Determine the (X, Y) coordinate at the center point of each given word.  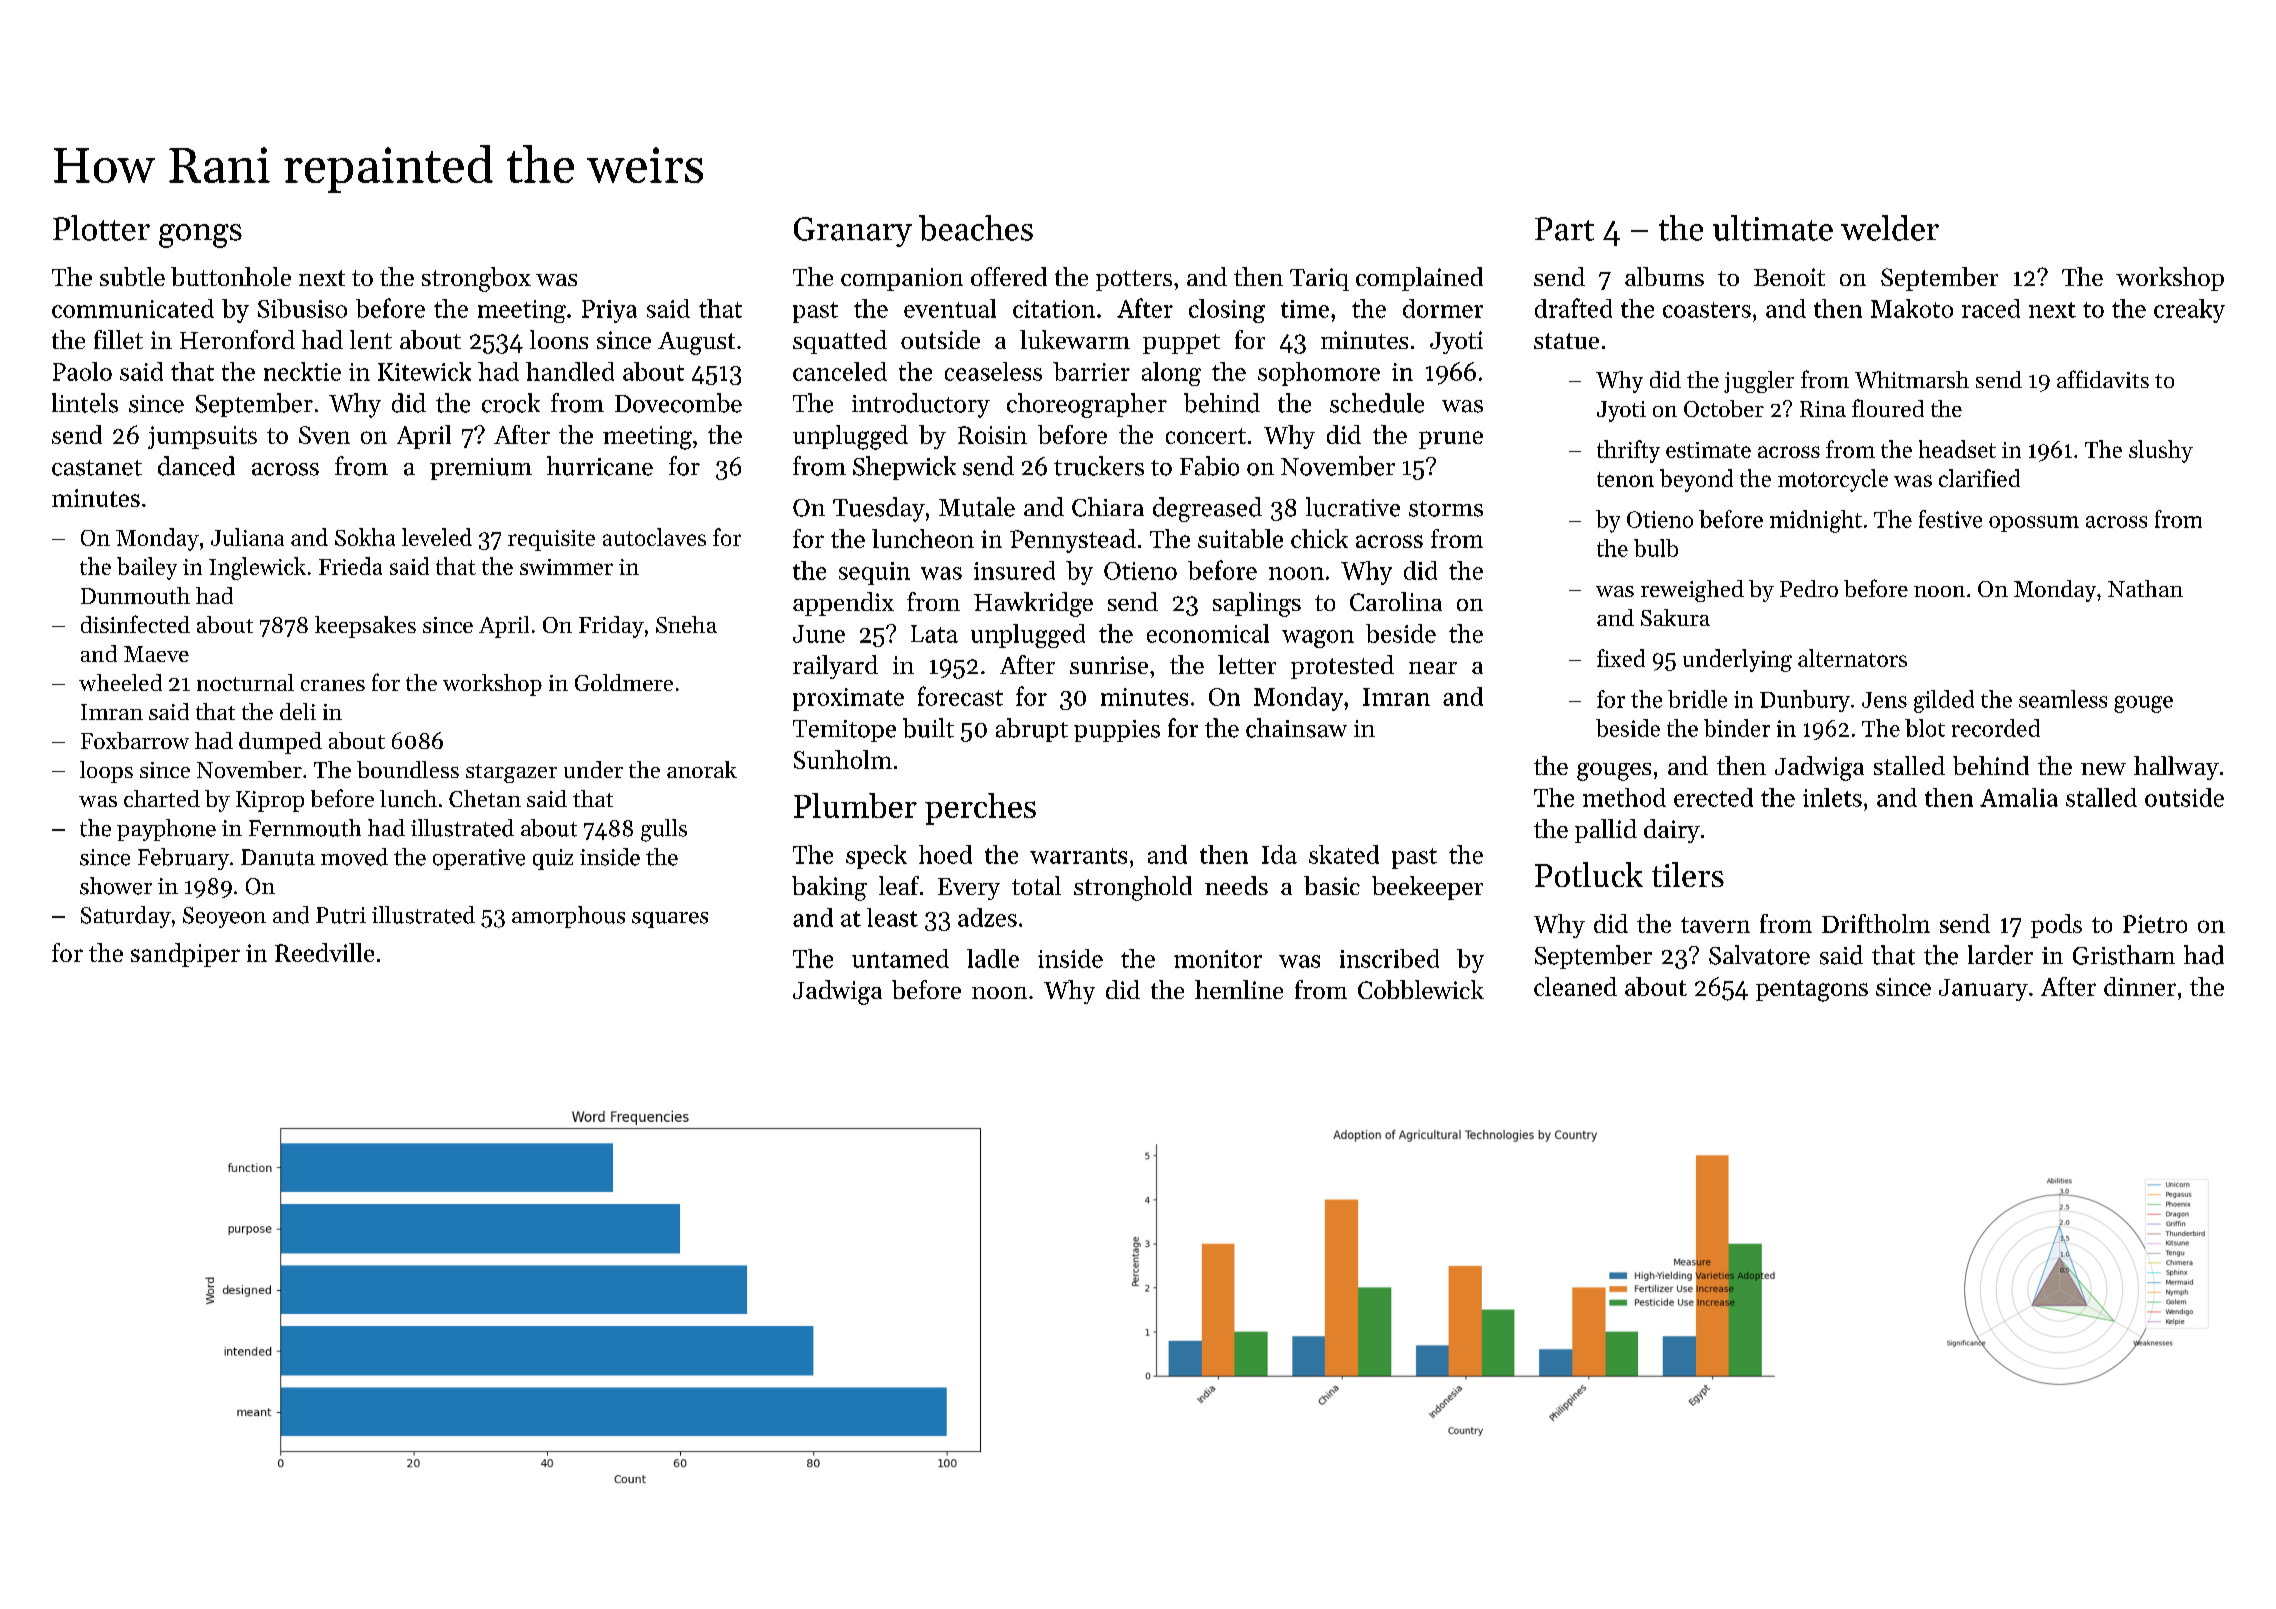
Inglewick (257, 568)
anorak (702, 769)
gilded (1944, 701)
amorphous (568, 917)
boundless (408, 769)
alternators (1852, 658)
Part (1564, 229)
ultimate (1773, 228)
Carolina (1396, 601)
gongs (200, 236)
